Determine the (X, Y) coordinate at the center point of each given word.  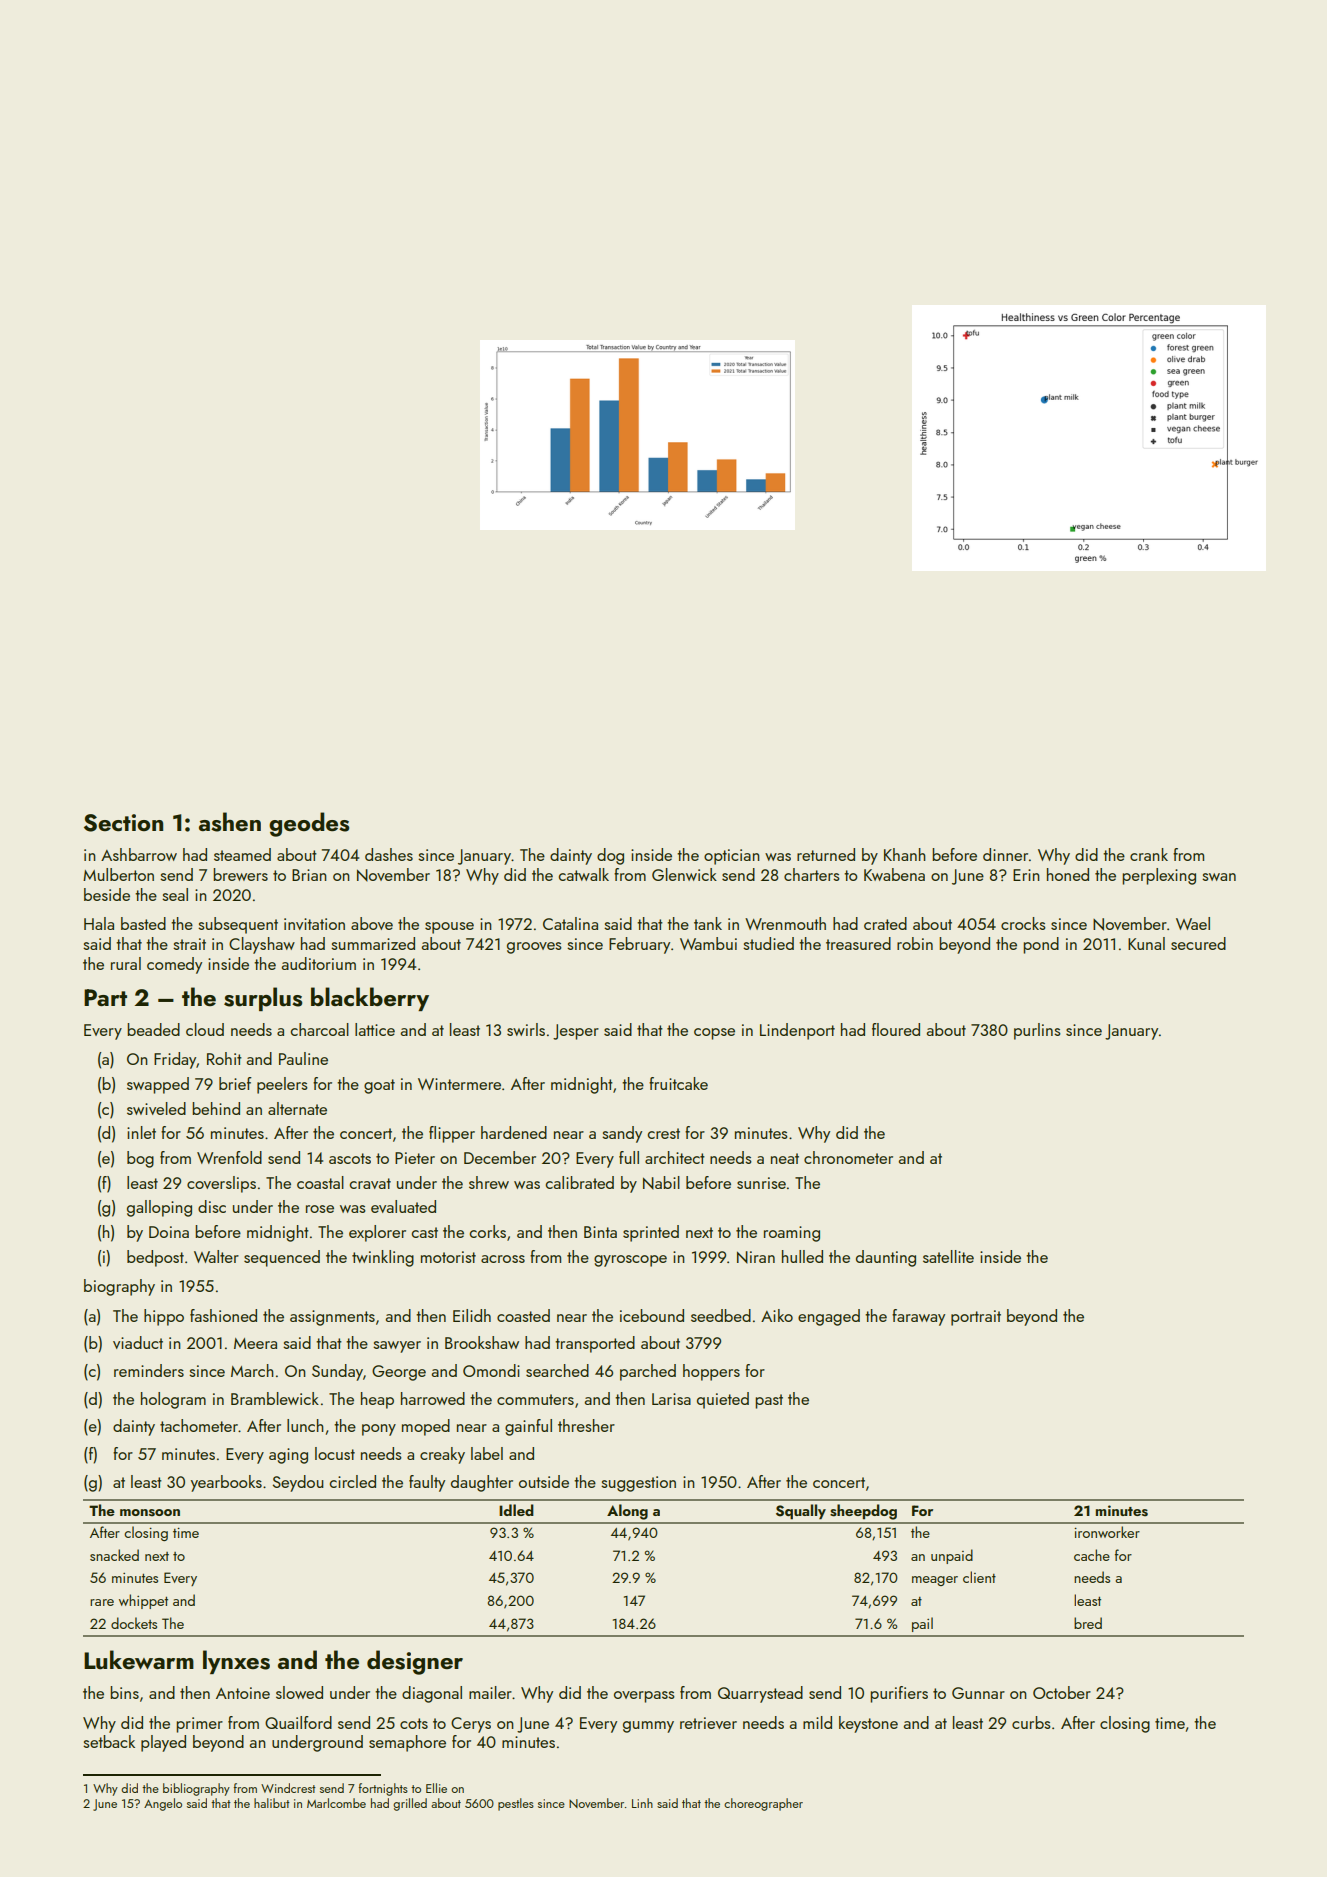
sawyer (397, 1347)
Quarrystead (760, 1694)
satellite (948, 1256)
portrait (976, 1318)
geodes (309, 824)
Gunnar (978, 1693)
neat (785, 1158)
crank (1149, 854)
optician (732, 857)
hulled (802, 1256)
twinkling (383, 1258)
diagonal (432, 1694)
